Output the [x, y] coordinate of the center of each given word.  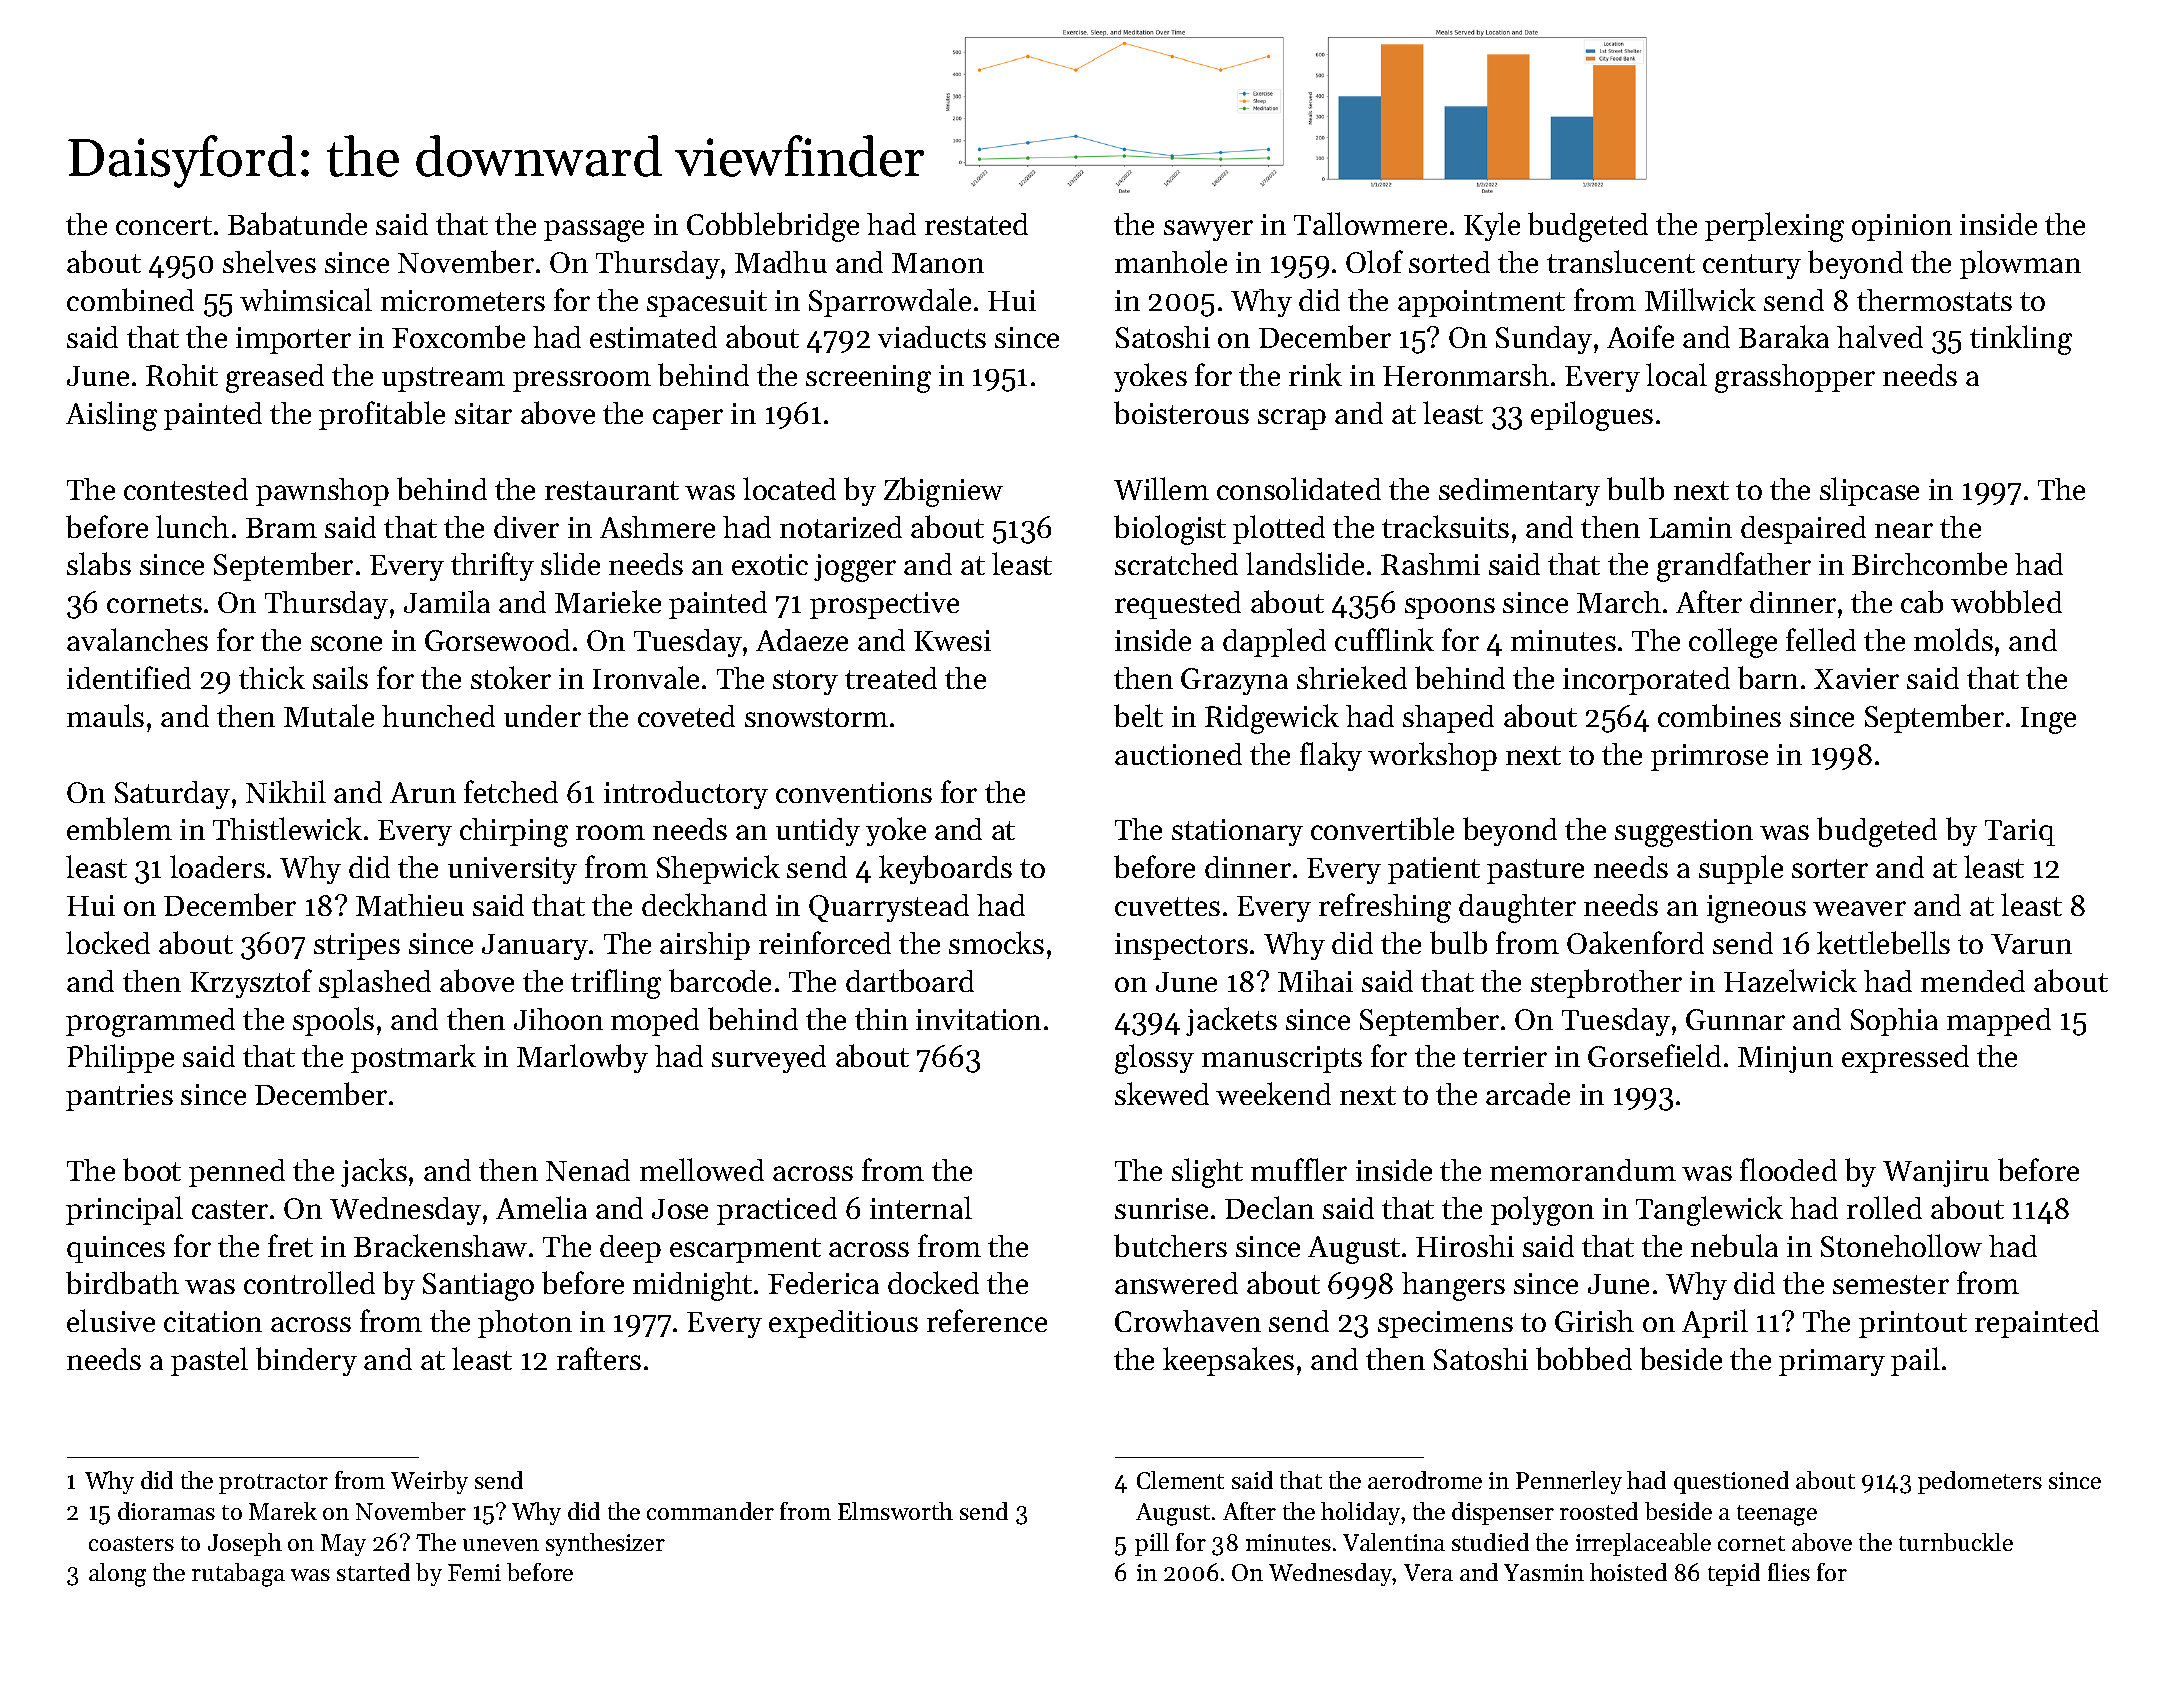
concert [164, 225]
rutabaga [238, 1575]
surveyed [769, 1059]
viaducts [932, 337]
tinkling [2021, 340]
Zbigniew [943, 492]
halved [1880, 336]
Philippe [120, 1058]
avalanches [137, 639]
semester [1891, 1284]
